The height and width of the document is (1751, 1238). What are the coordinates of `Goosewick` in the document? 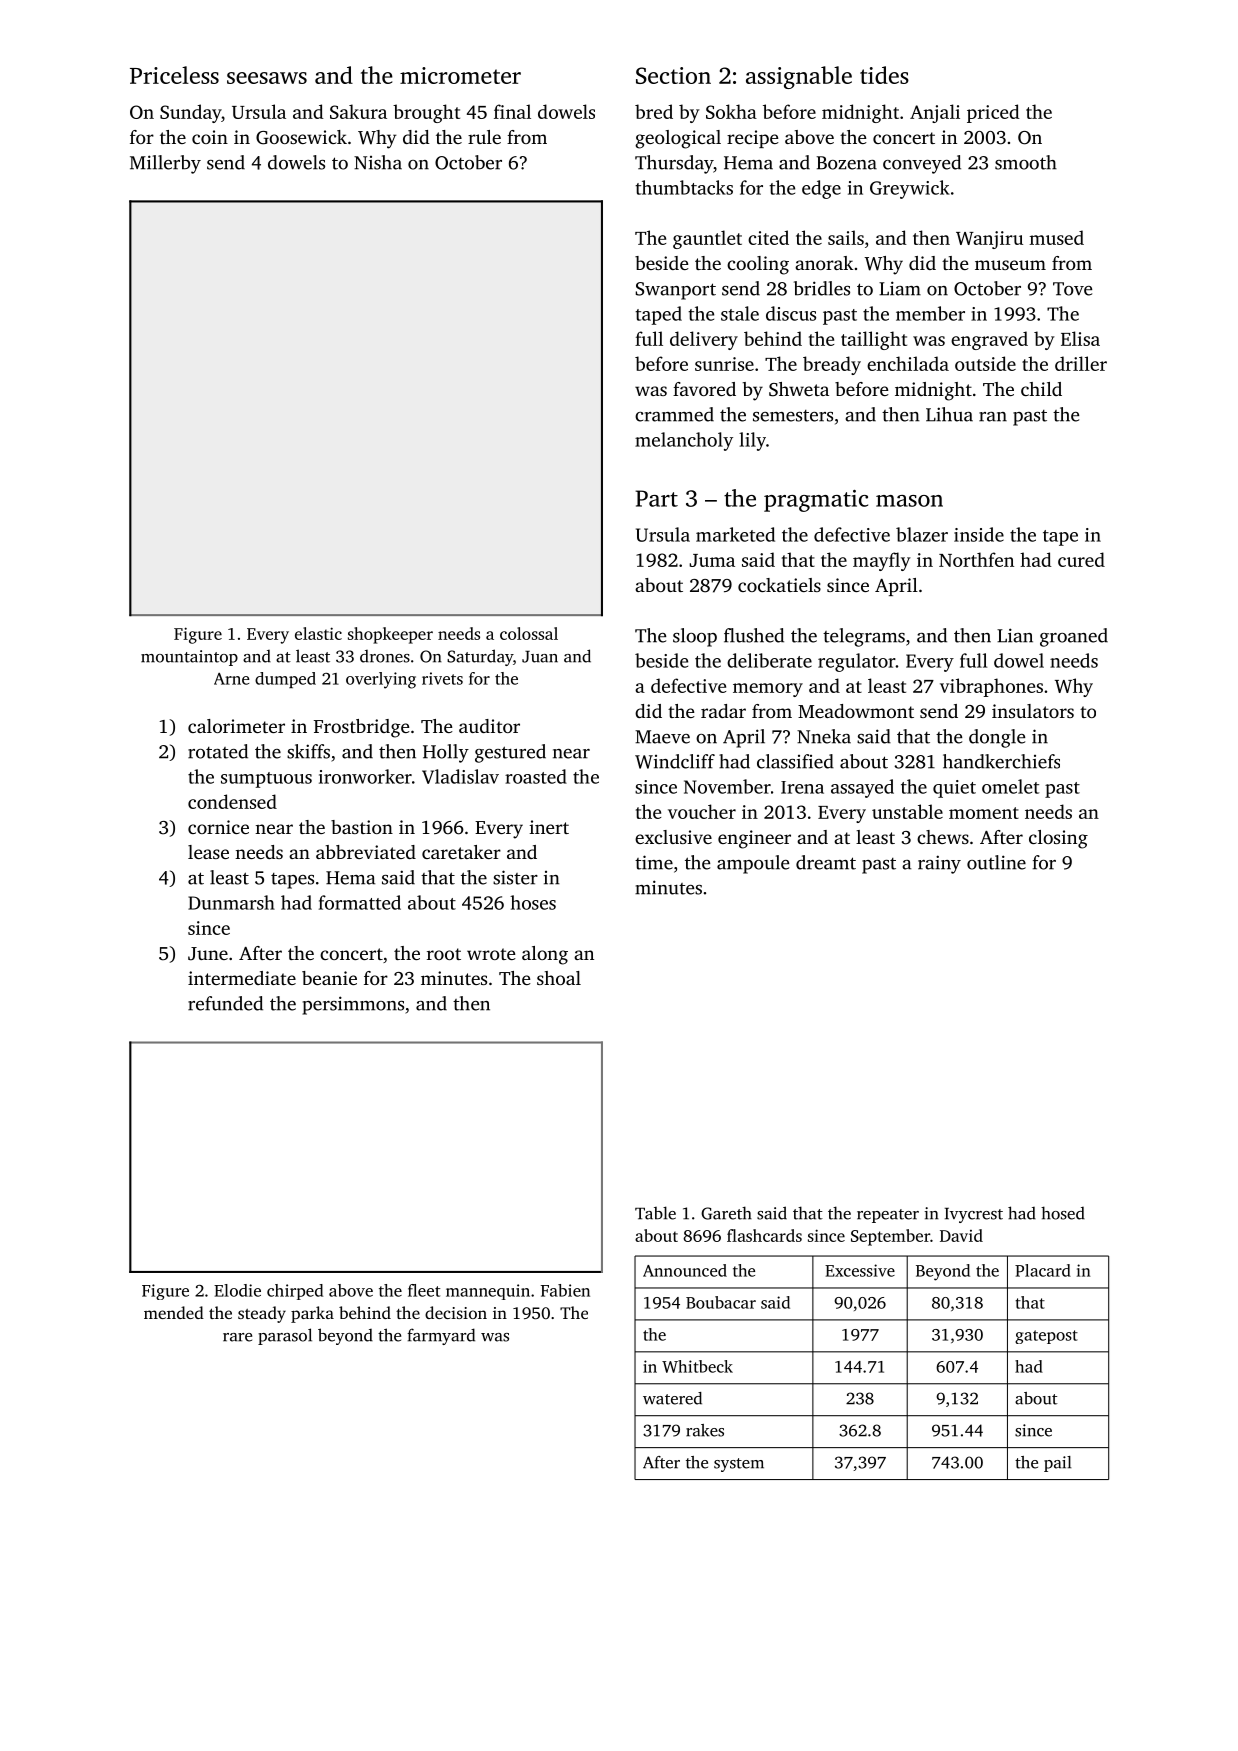 It's located at (301, 137).
